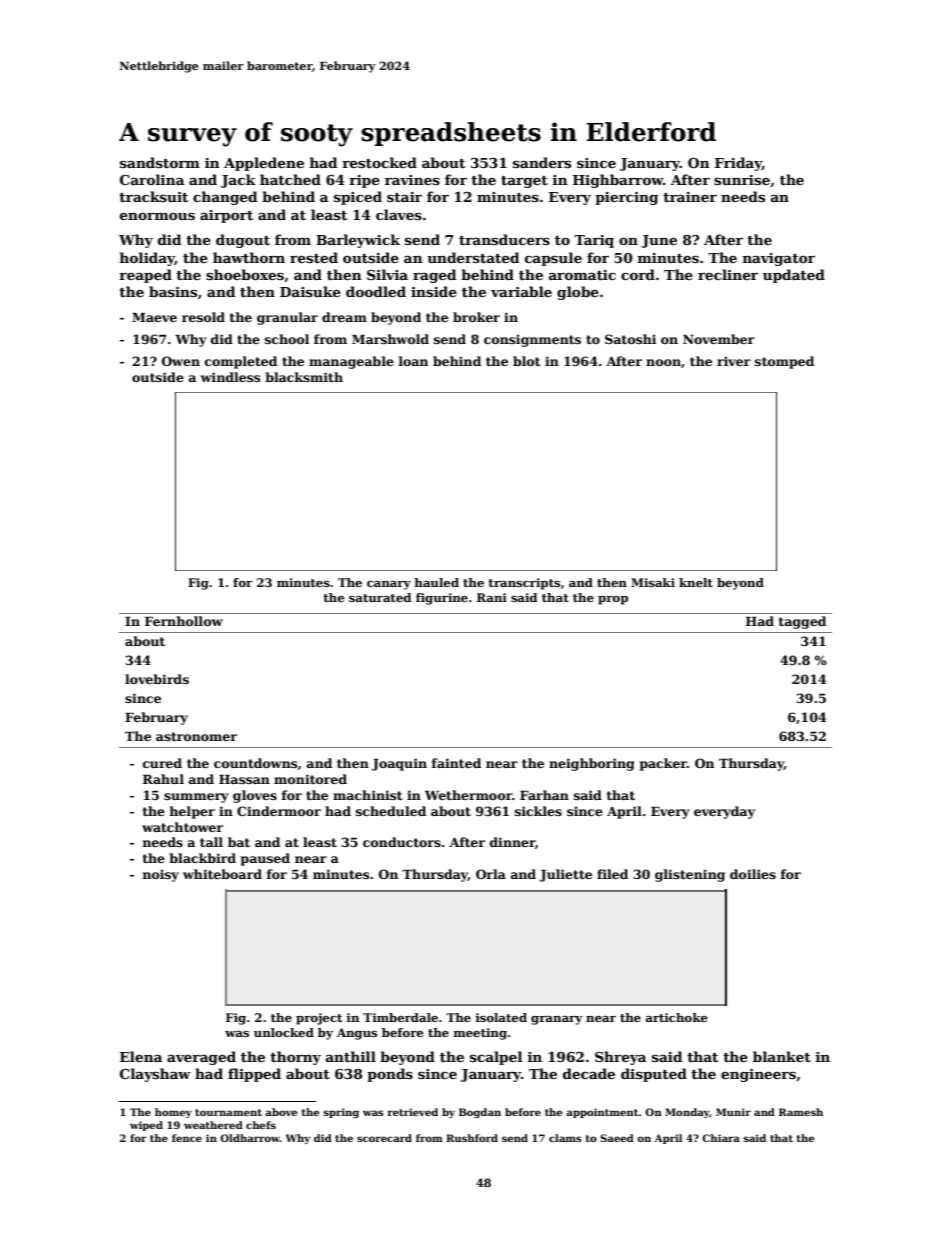  What do you see at coordinates (690, 875) in the image?
I see `glistening` at bounding box center [690, 875].
